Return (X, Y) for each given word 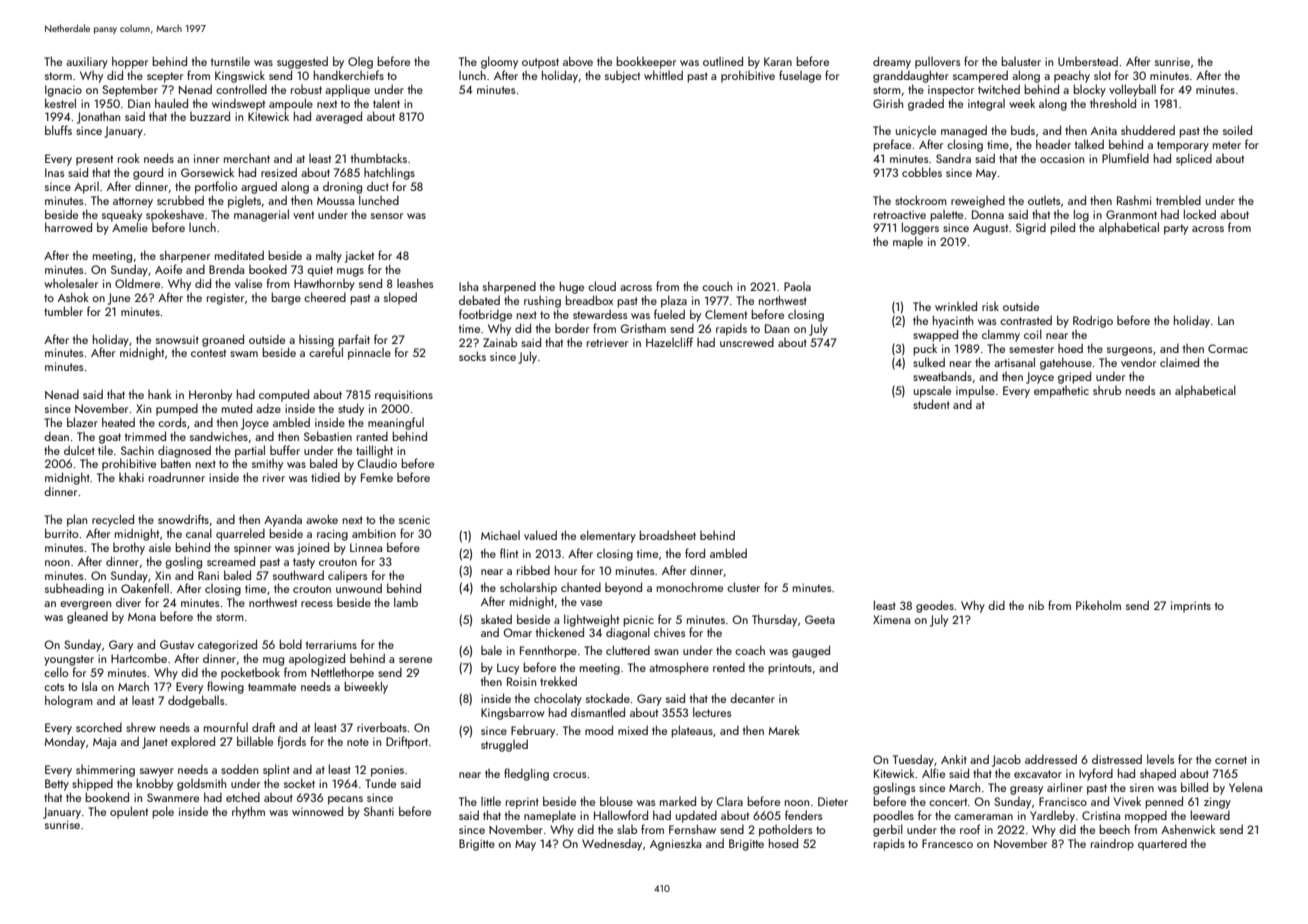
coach (750, 650)
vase (591, 603)
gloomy (499, 62)
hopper (130, 62)
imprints (1191, 607)
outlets (1044, 200)
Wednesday (612, 844)
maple (908, 242)
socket (299, 783)
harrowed (68, 227)
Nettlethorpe (342, 673)
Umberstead (1088, 61)
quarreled (240, 534)
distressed (1117, 759)
